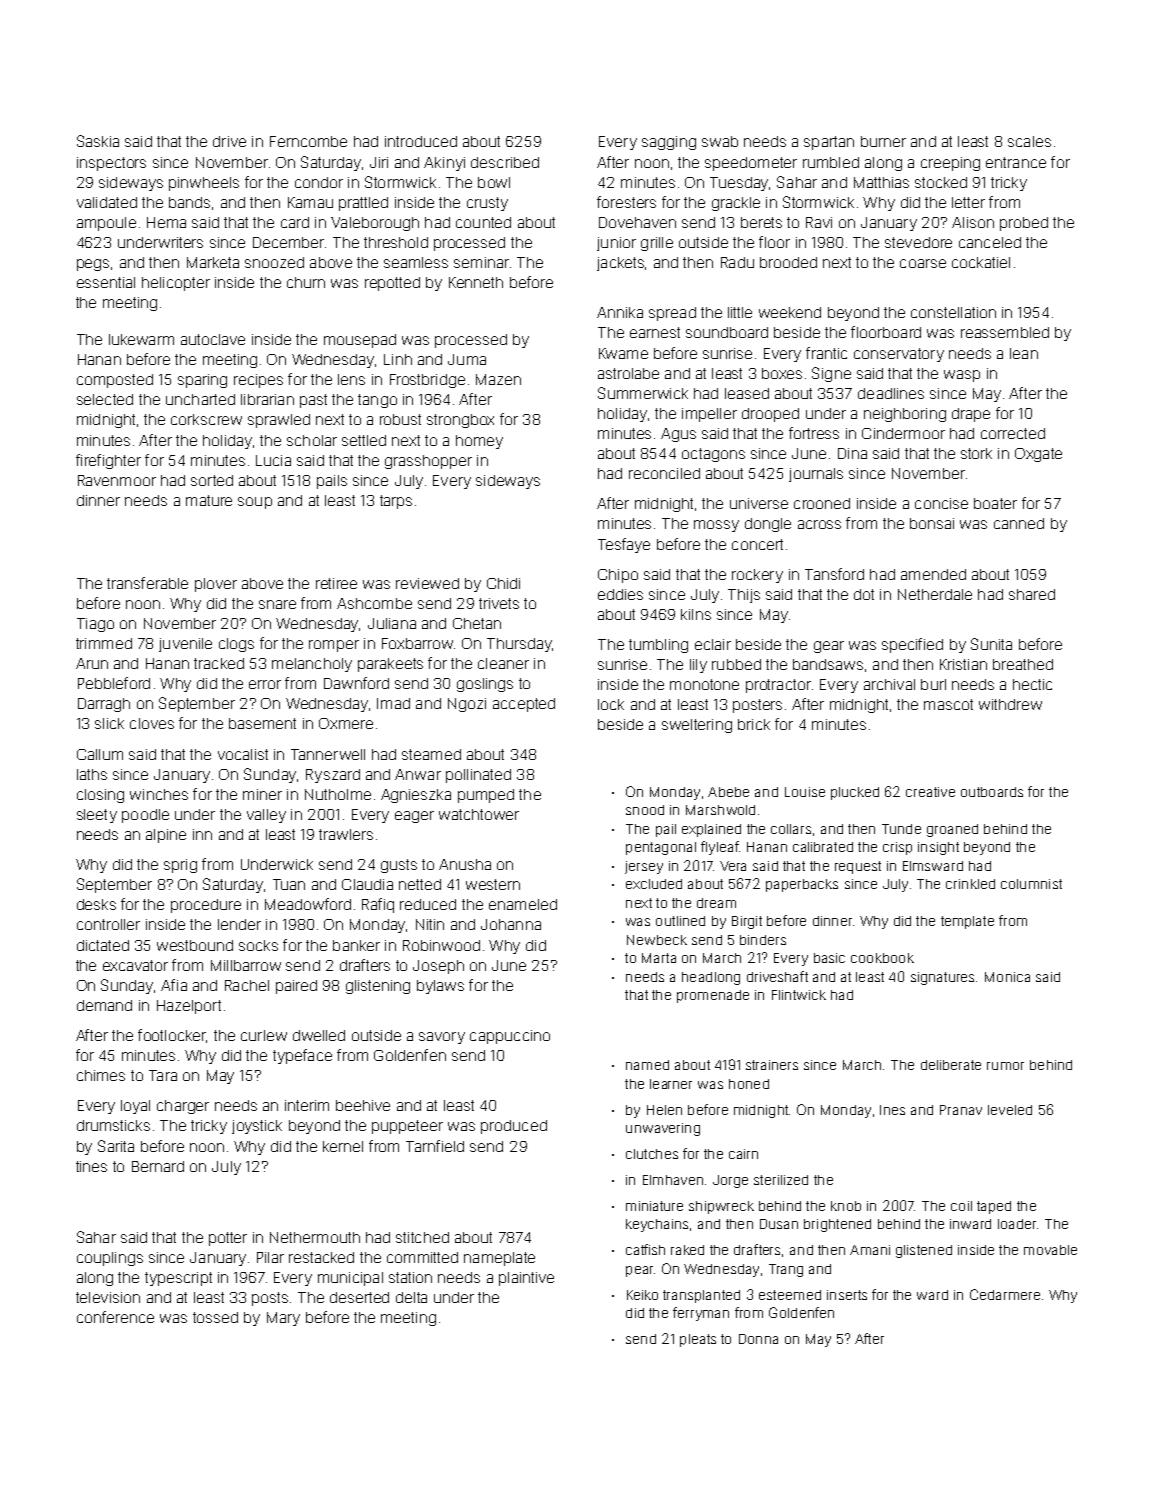 Image resolution: width=1156 pixels, height=1496 pixels. I want to click on canceled, so click(990, 242).
